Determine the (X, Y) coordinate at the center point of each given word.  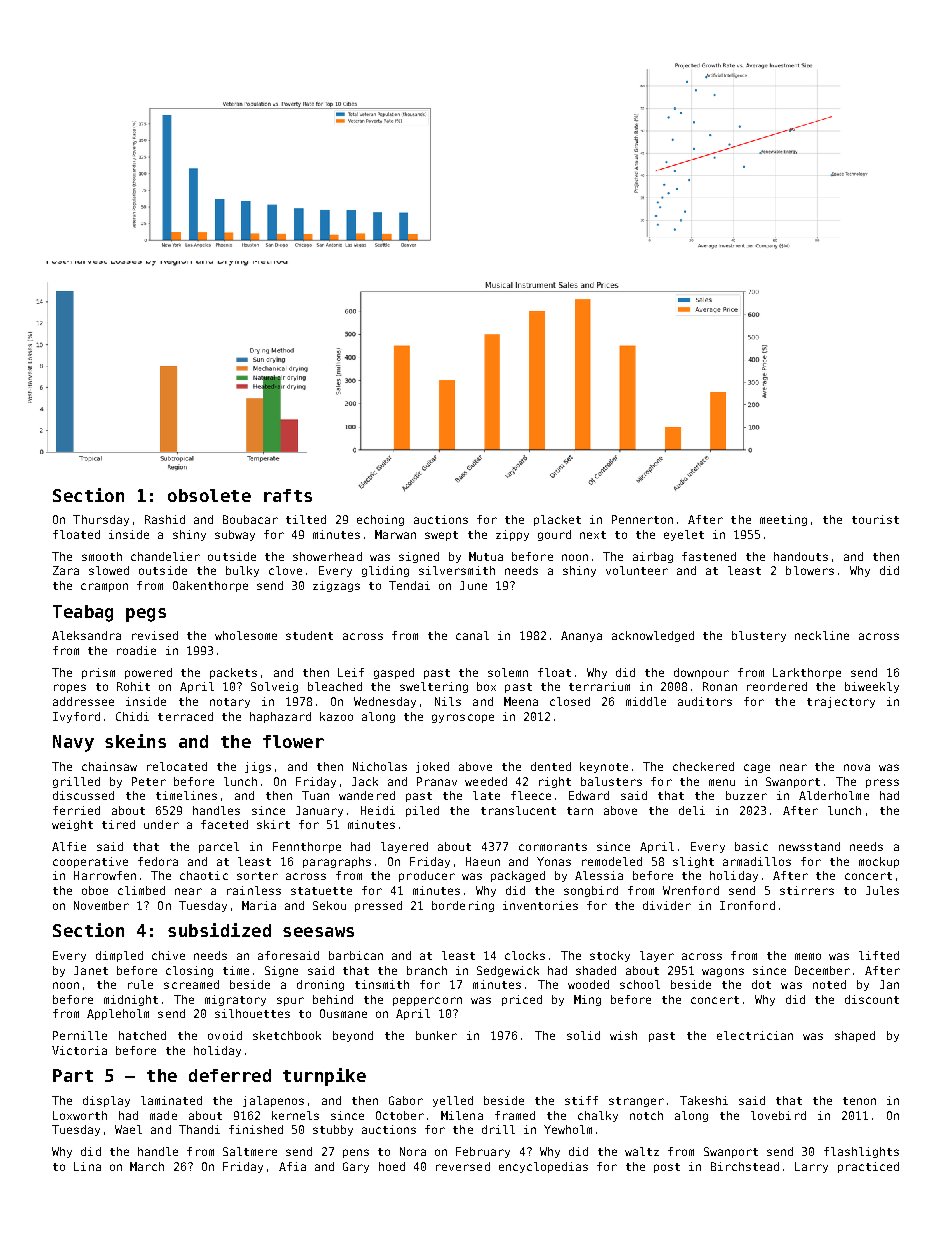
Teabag (83, 613)
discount (872, 999)
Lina (87, 1166)
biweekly (872, 687)
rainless (254, 890)
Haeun (483, 861)
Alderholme (834, 795)
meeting (783, 520)
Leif (351, 672)
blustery (759, 636)
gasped (394, 673)
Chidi (132, 716)
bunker (436, 1035)
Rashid (165, 519)
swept (441, 536)
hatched (142, 1035)
